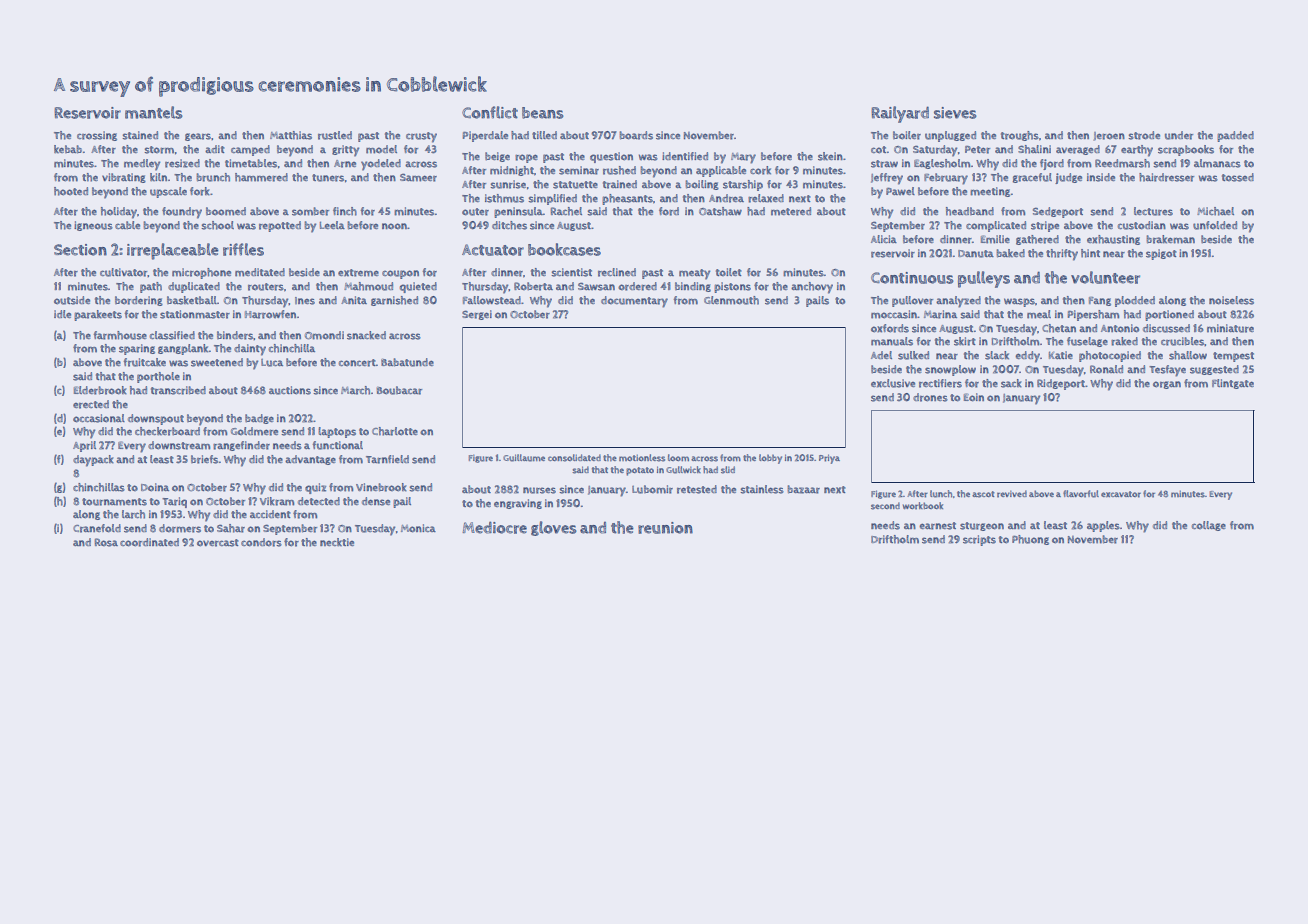 The image size is (1308, 924). What do you see at coordinates (1032, 178) in the page?
I see `graceful` at bounding box center [1032, 178].
